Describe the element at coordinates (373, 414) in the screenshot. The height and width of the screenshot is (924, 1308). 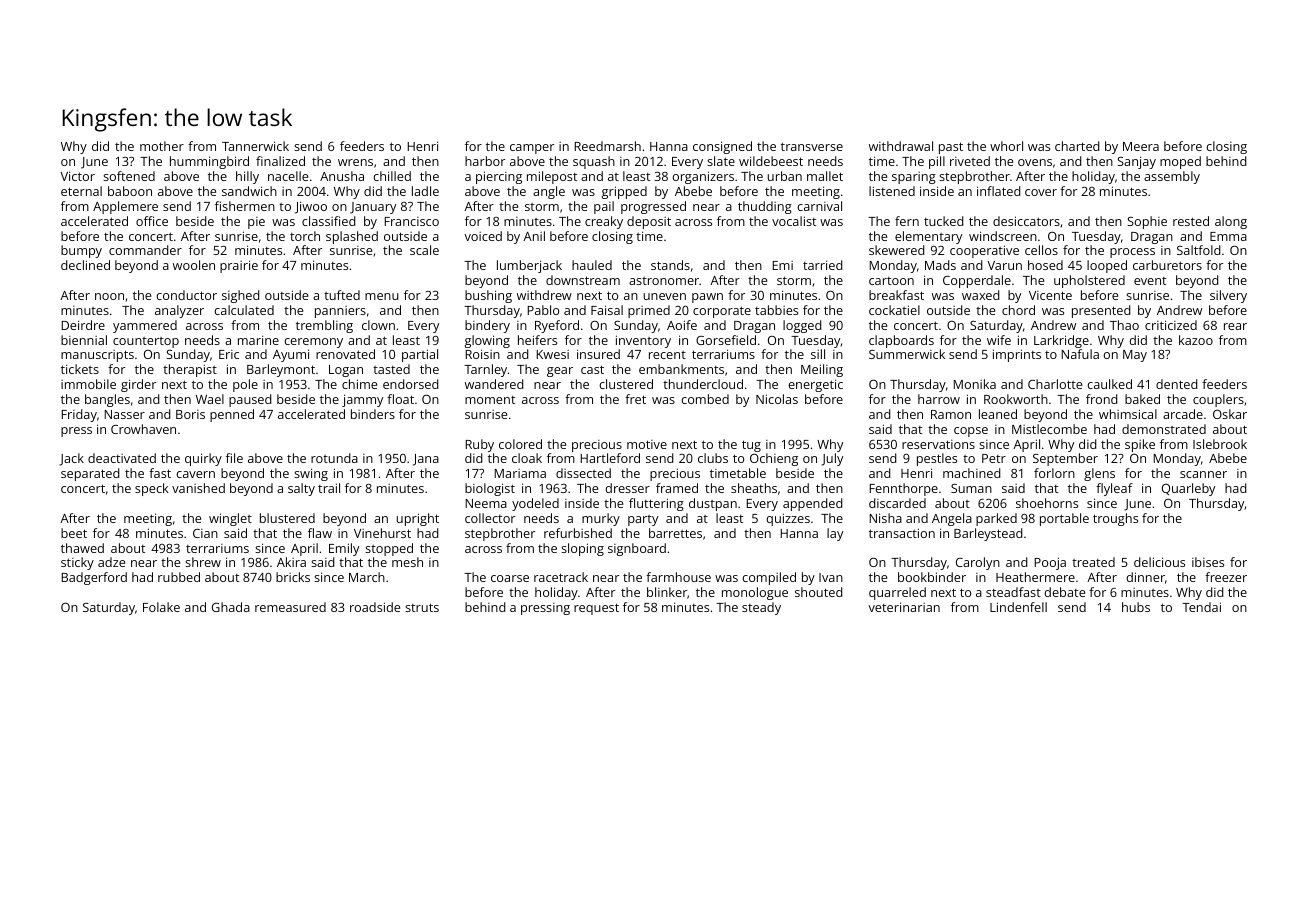
I see `binders` at that location.
